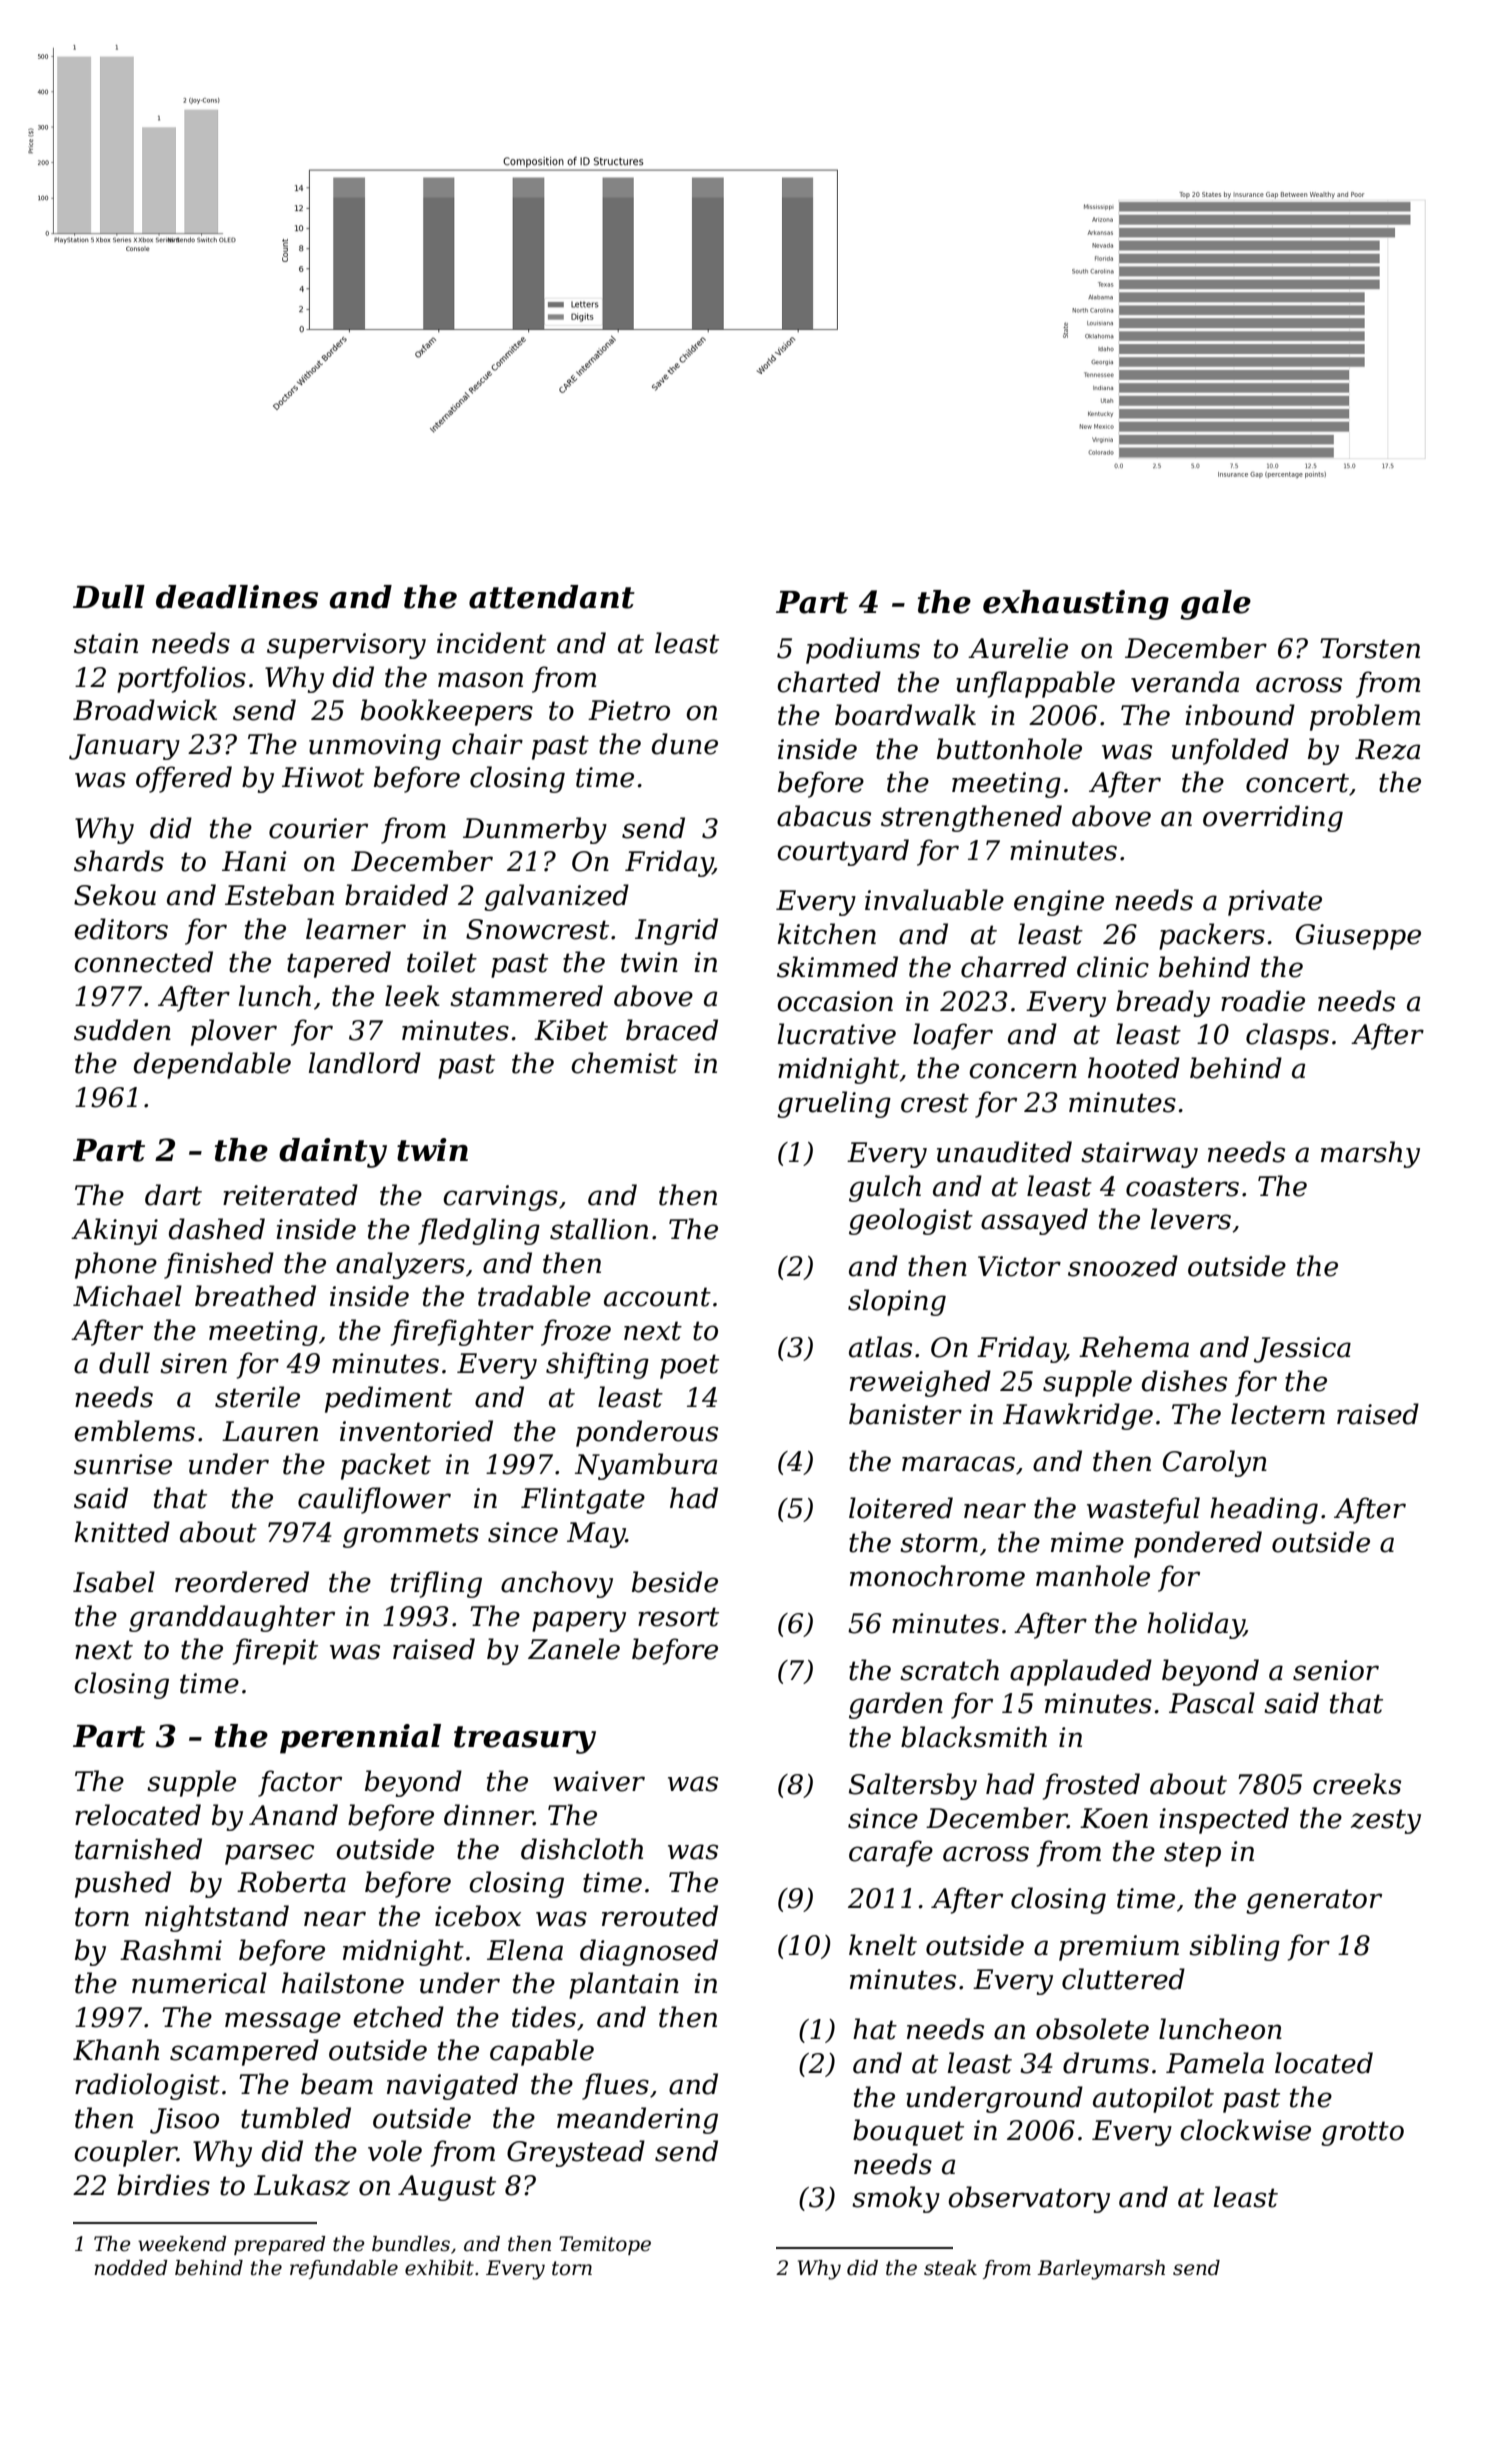  What do you see at coordinates (901, 1508) in the image?
I see `loitered` at bounding box center [901, 1508].
